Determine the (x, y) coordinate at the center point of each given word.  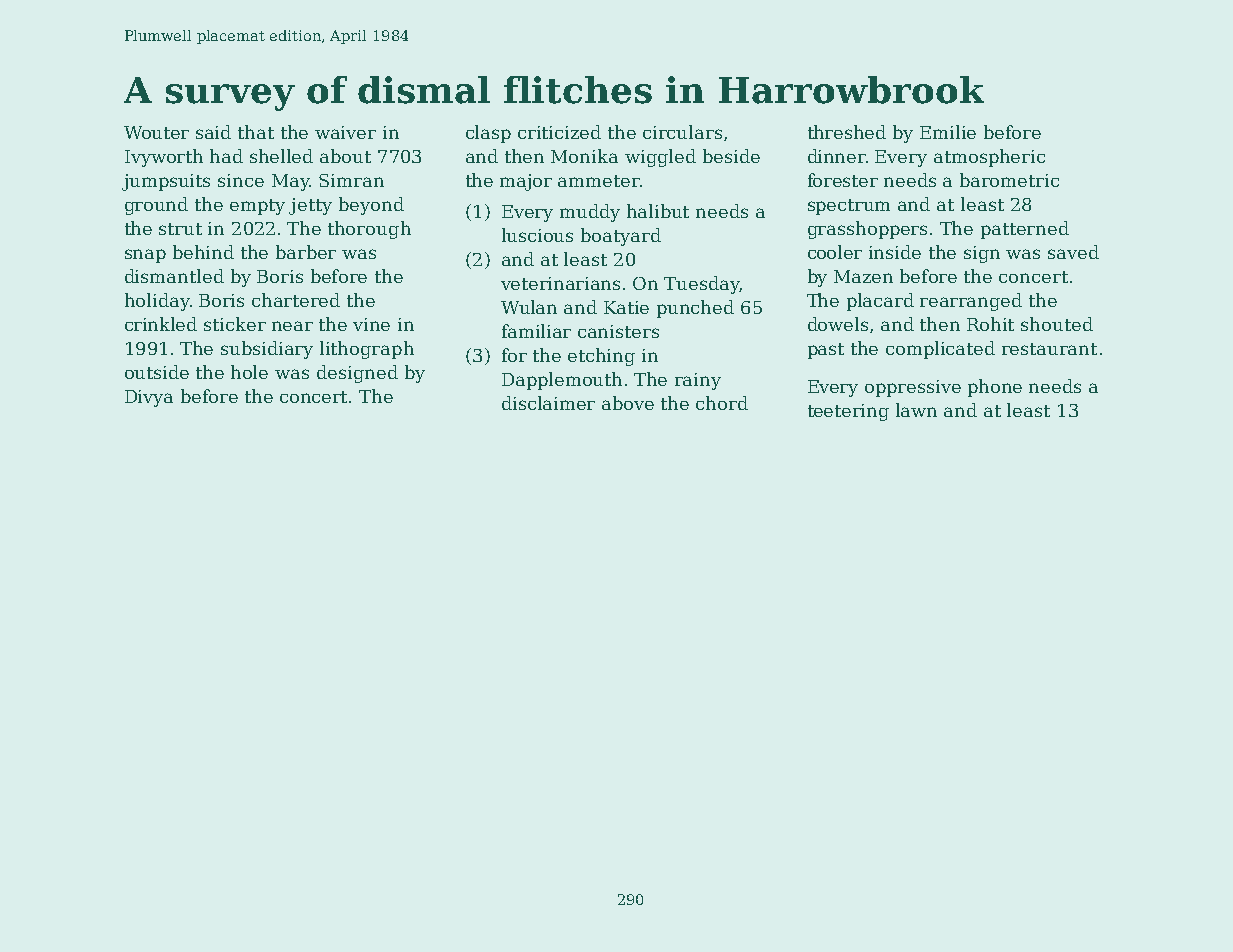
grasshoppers (867, 230)
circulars (682, 132)
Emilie (948, 132)
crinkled (161, 324)
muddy (590, 213)
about (345, 156)
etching (601, 357)
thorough (369, 230)
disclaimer (548, 403)
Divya (149, 398)
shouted (1057, 324)
